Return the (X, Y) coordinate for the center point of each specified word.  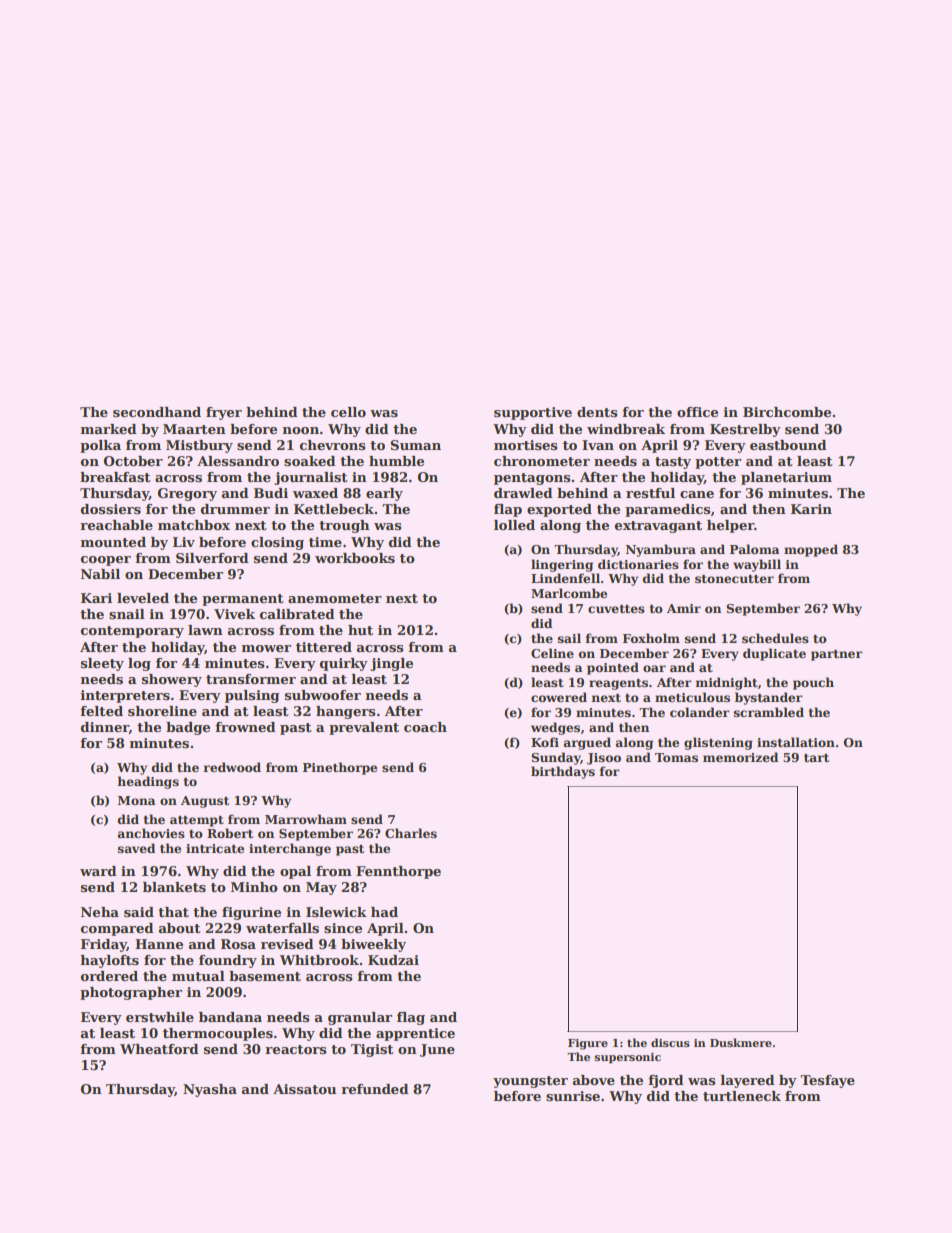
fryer (224, 413)
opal (295, 872)
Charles (411, 833)
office (697, 412)
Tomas (676, 757)
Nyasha (210, 1090)
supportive (533, 413)
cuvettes (616, 609)
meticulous (692, 697)
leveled (143, 598)
